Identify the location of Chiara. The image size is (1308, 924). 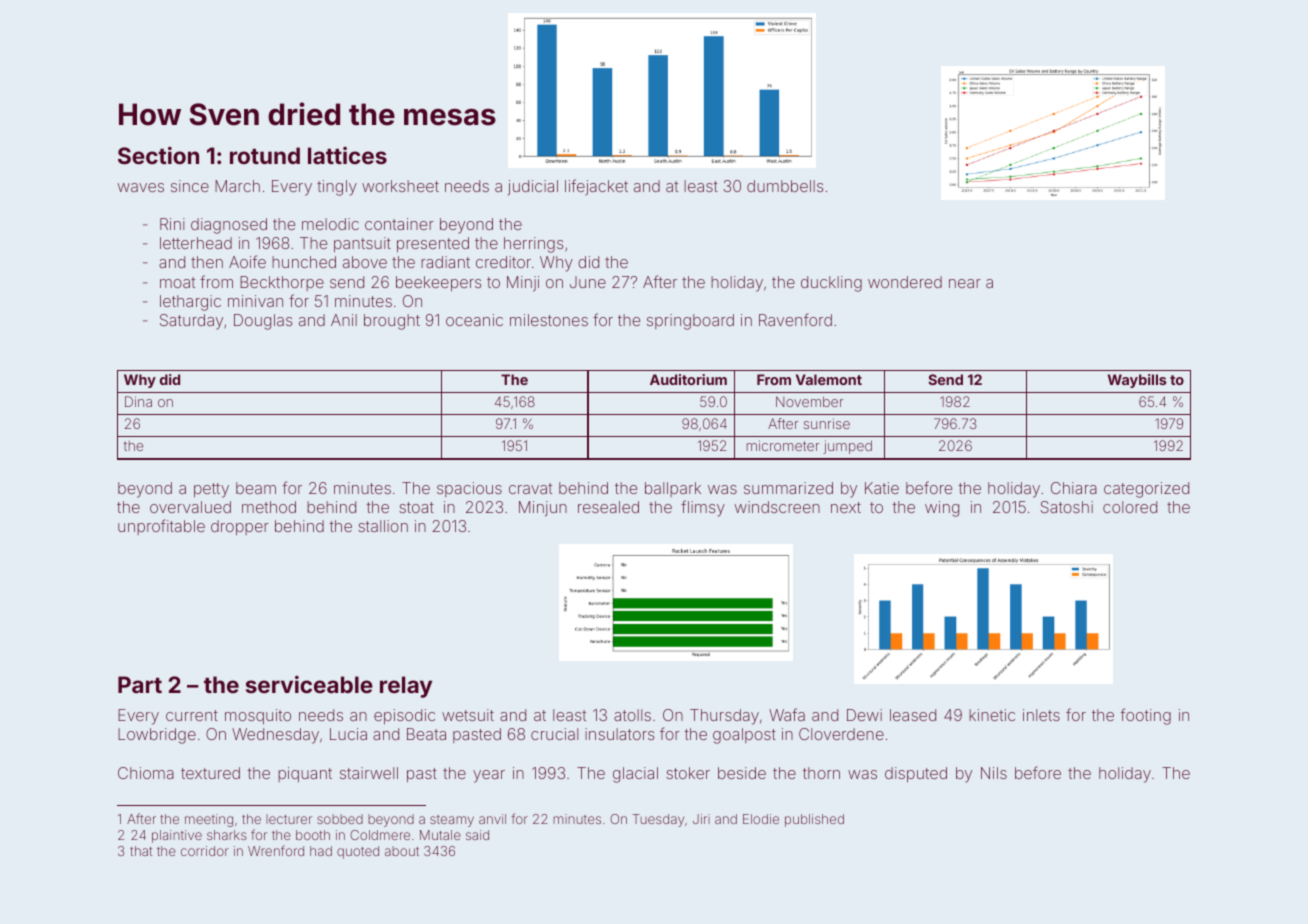
(1074, 488).
